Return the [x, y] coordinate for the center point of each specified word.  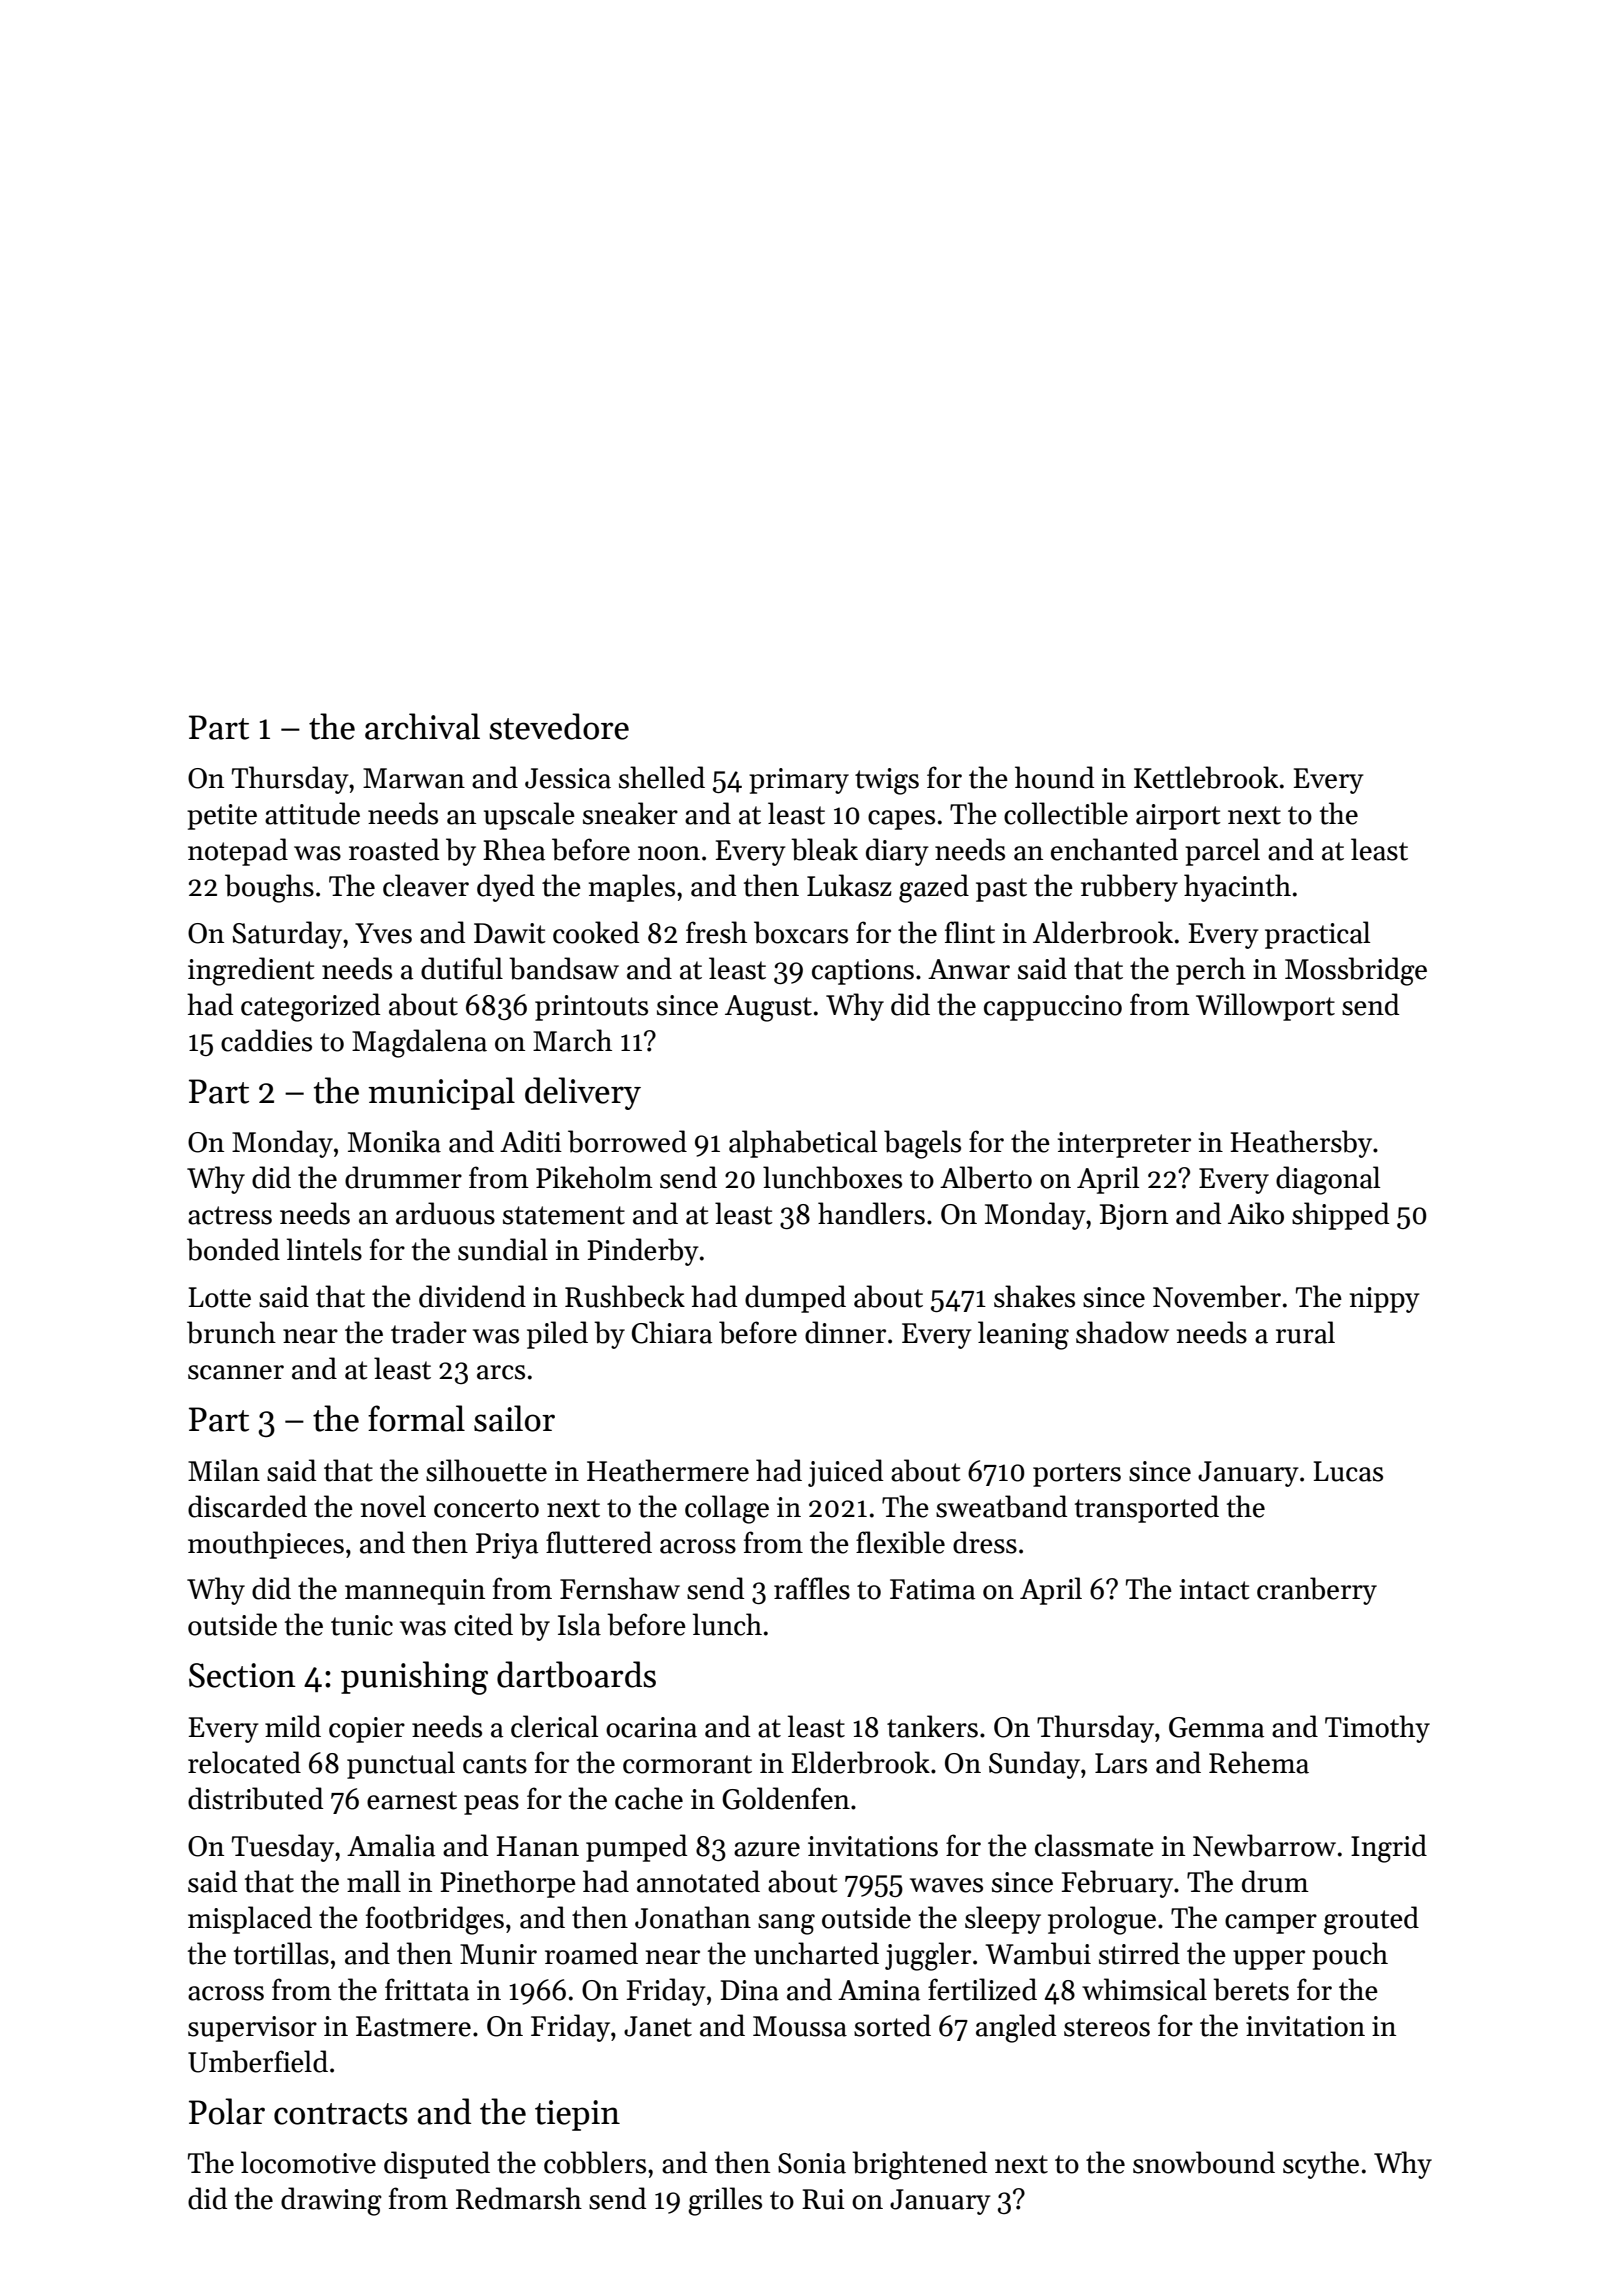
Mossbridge [1356, 971]
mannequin [415, 1592]
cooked [596, 932]
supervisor [252, 2029]
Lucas [1348, 1471]
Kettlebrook [1206, 777]
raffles [812, 1588]
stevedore [559, 726]
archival [422, 726]
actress [230, 1215]
